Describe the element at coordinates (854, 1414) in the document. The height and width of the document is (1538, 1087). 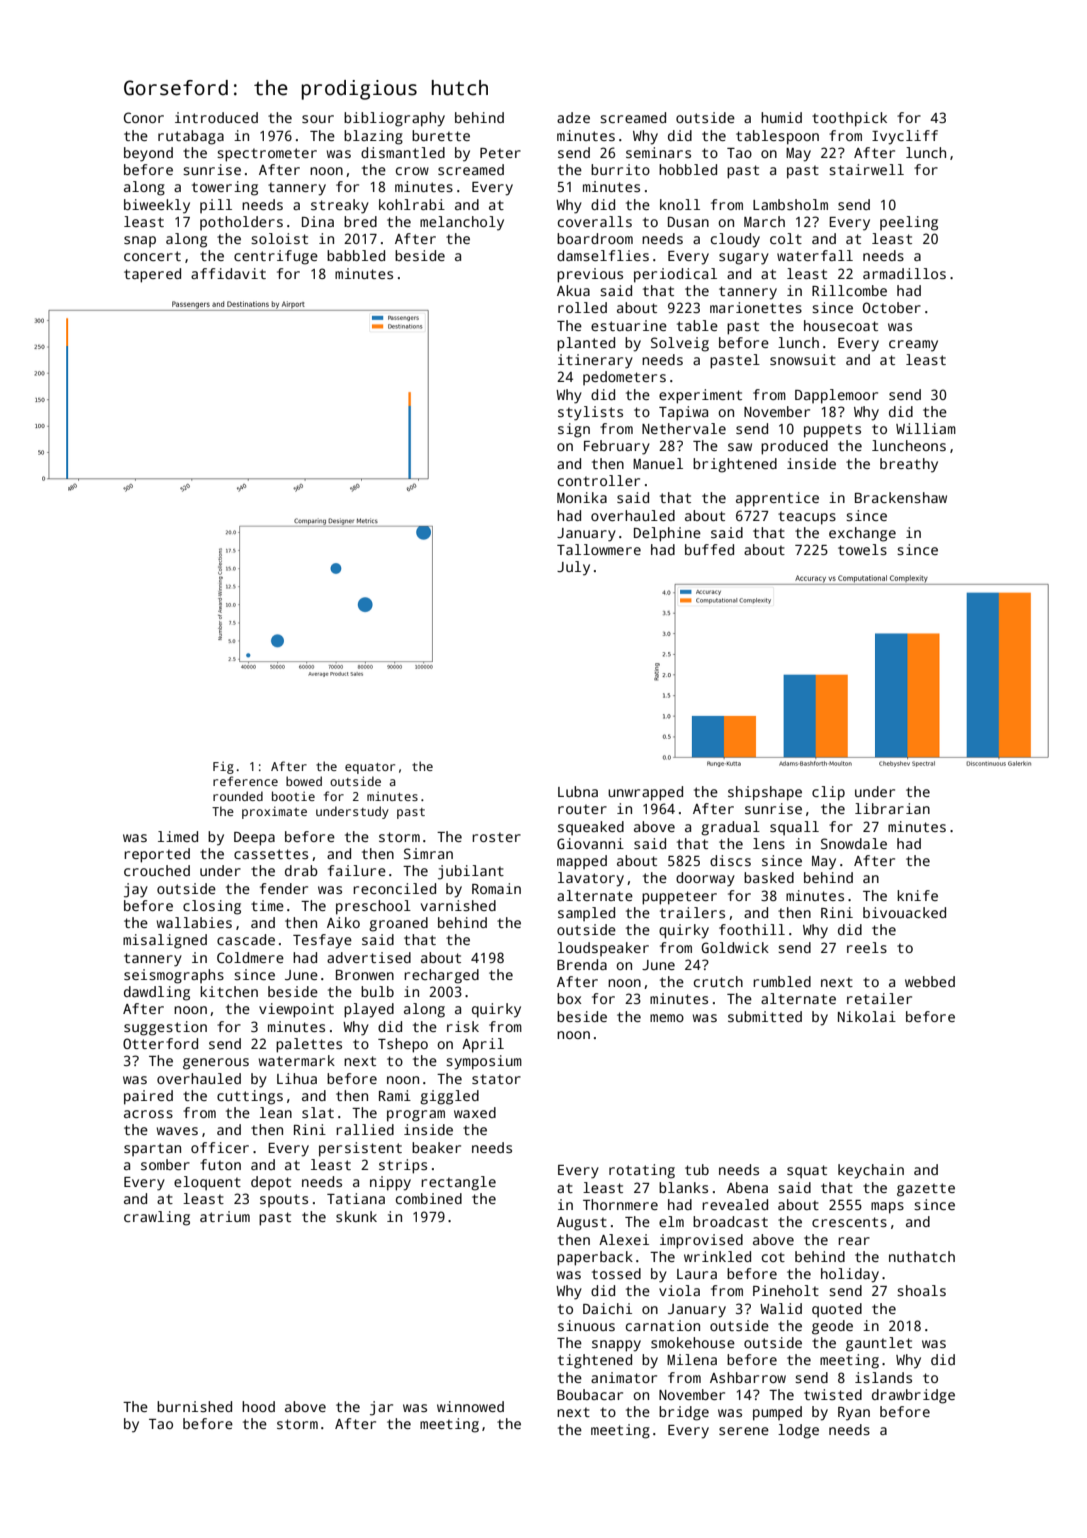
I see `Ryan` at that location.
